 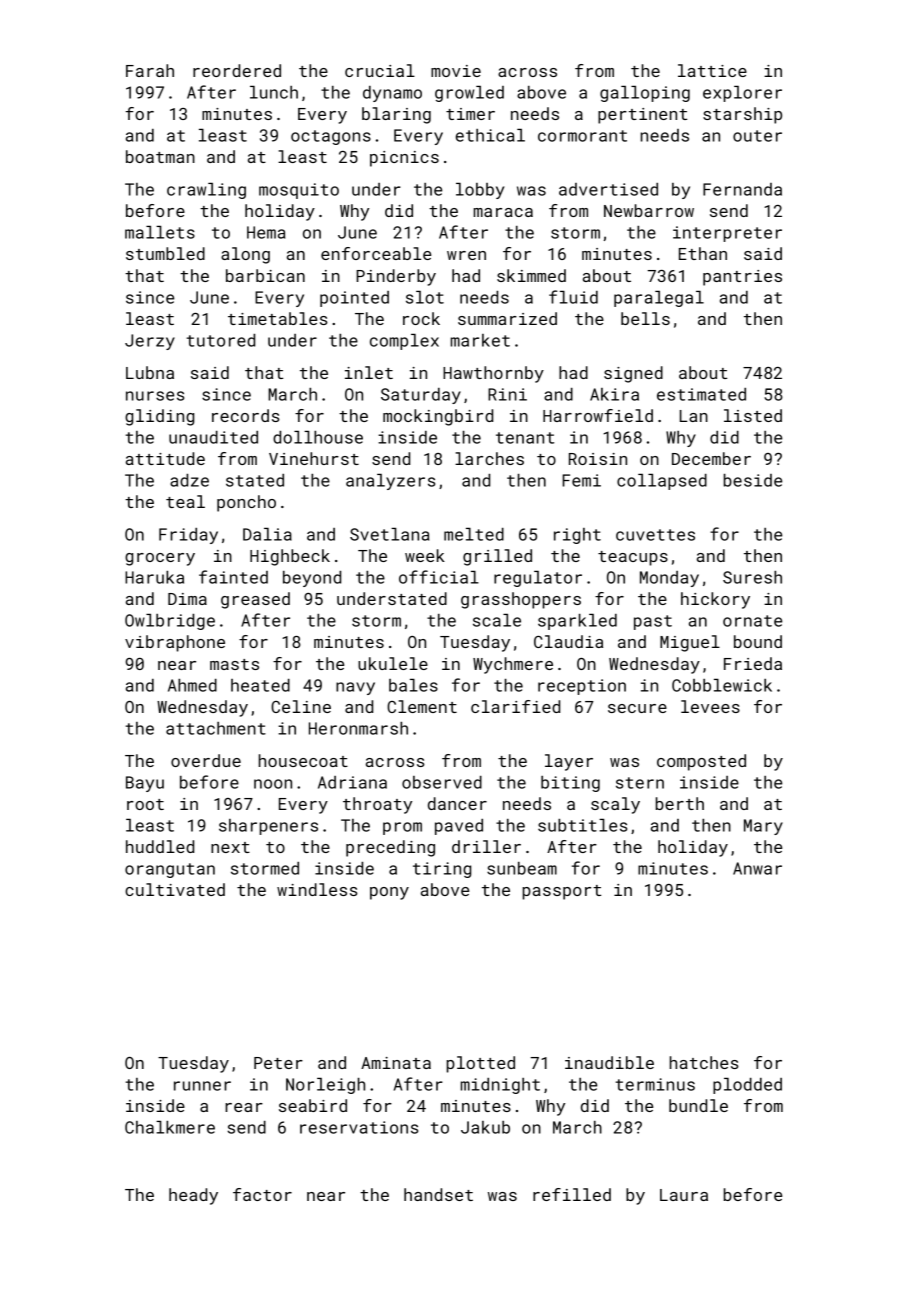 I want to click on Farah, so click(x=150, y=70).
